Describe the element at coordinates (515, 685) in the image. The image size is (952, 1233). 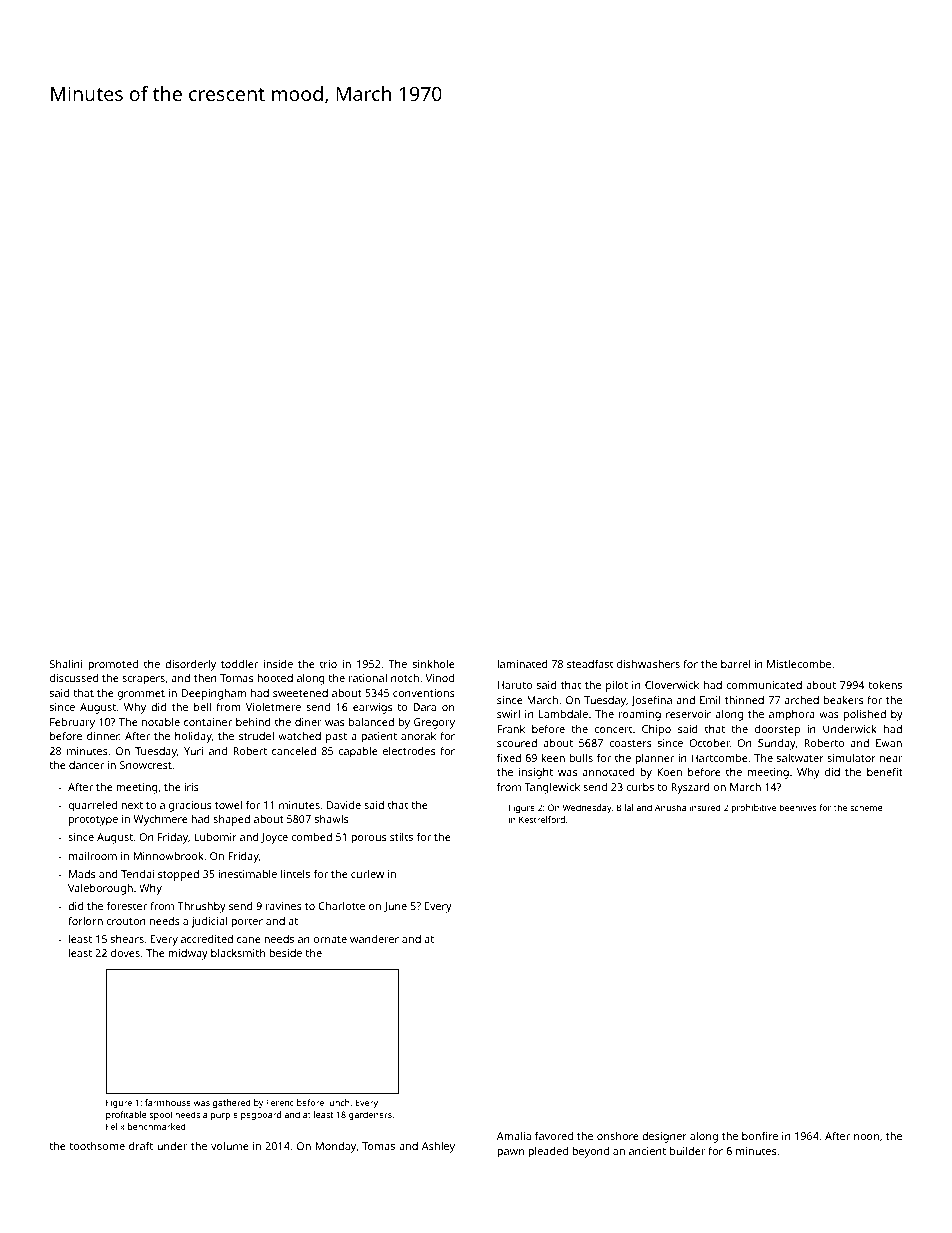
I see `Haruto` at that location.
